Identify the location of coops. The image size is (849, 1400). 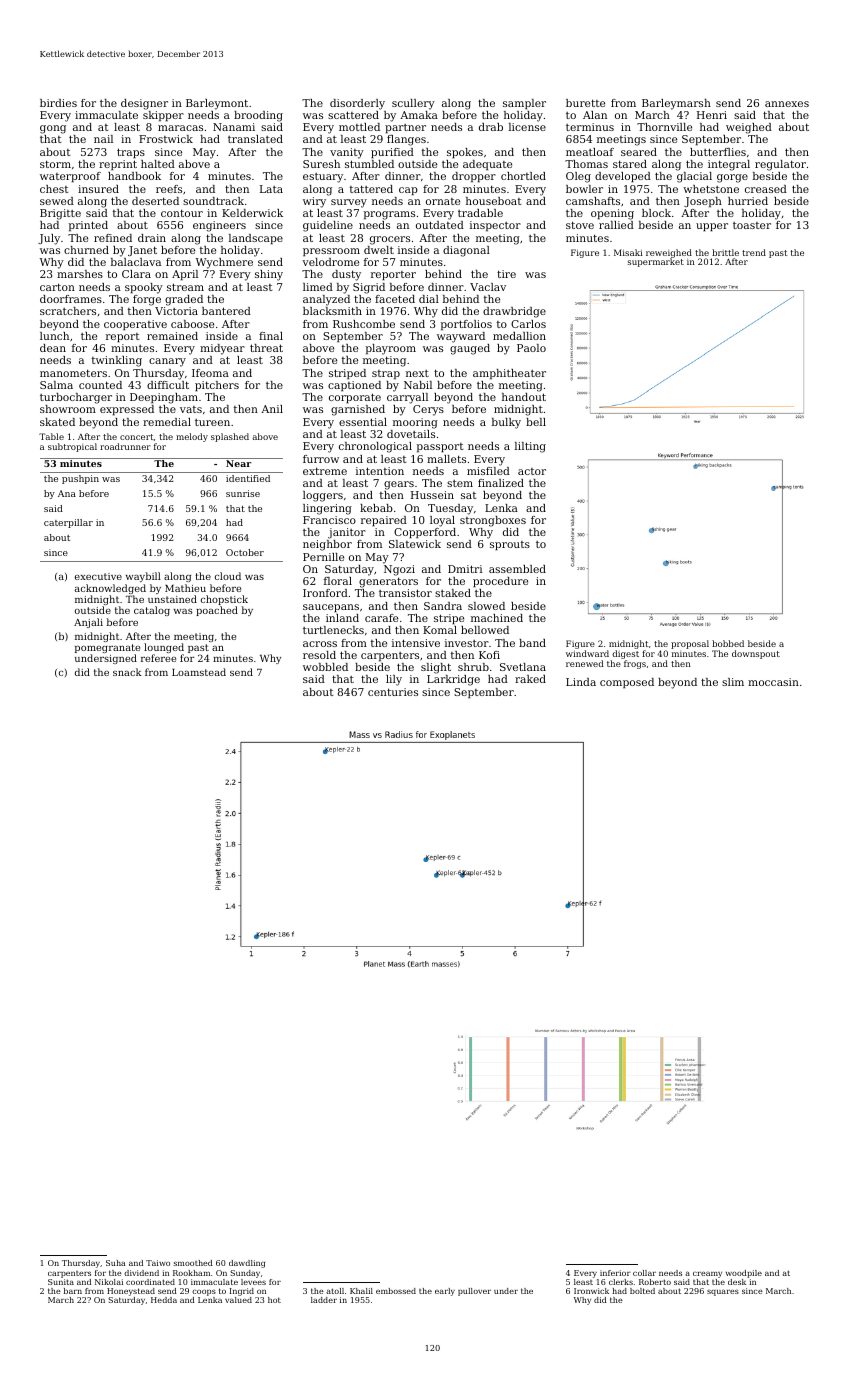
(204, 1292).
